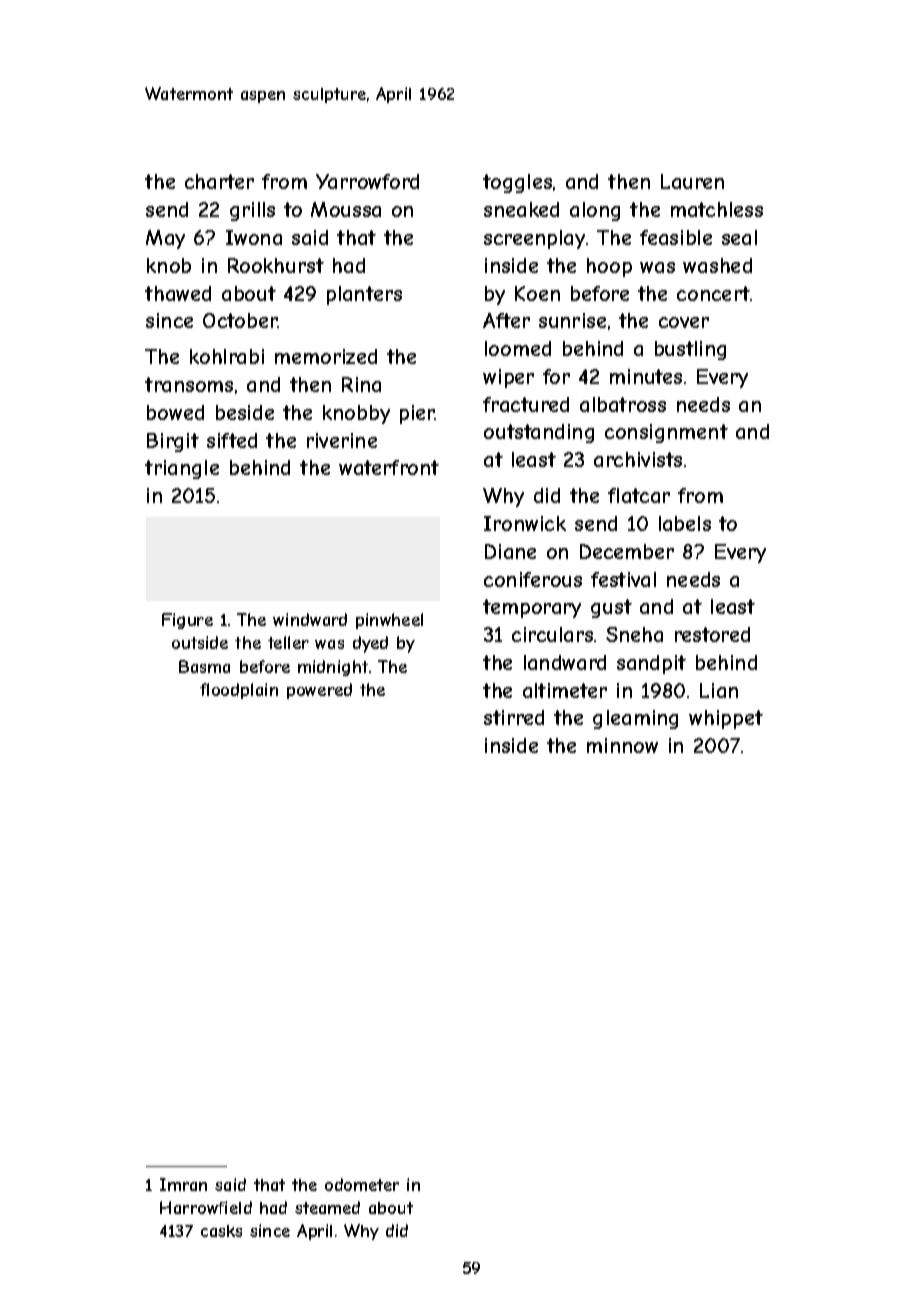 This document has height=1311, width=924. I want to click on minnow, so click(622, 745).
